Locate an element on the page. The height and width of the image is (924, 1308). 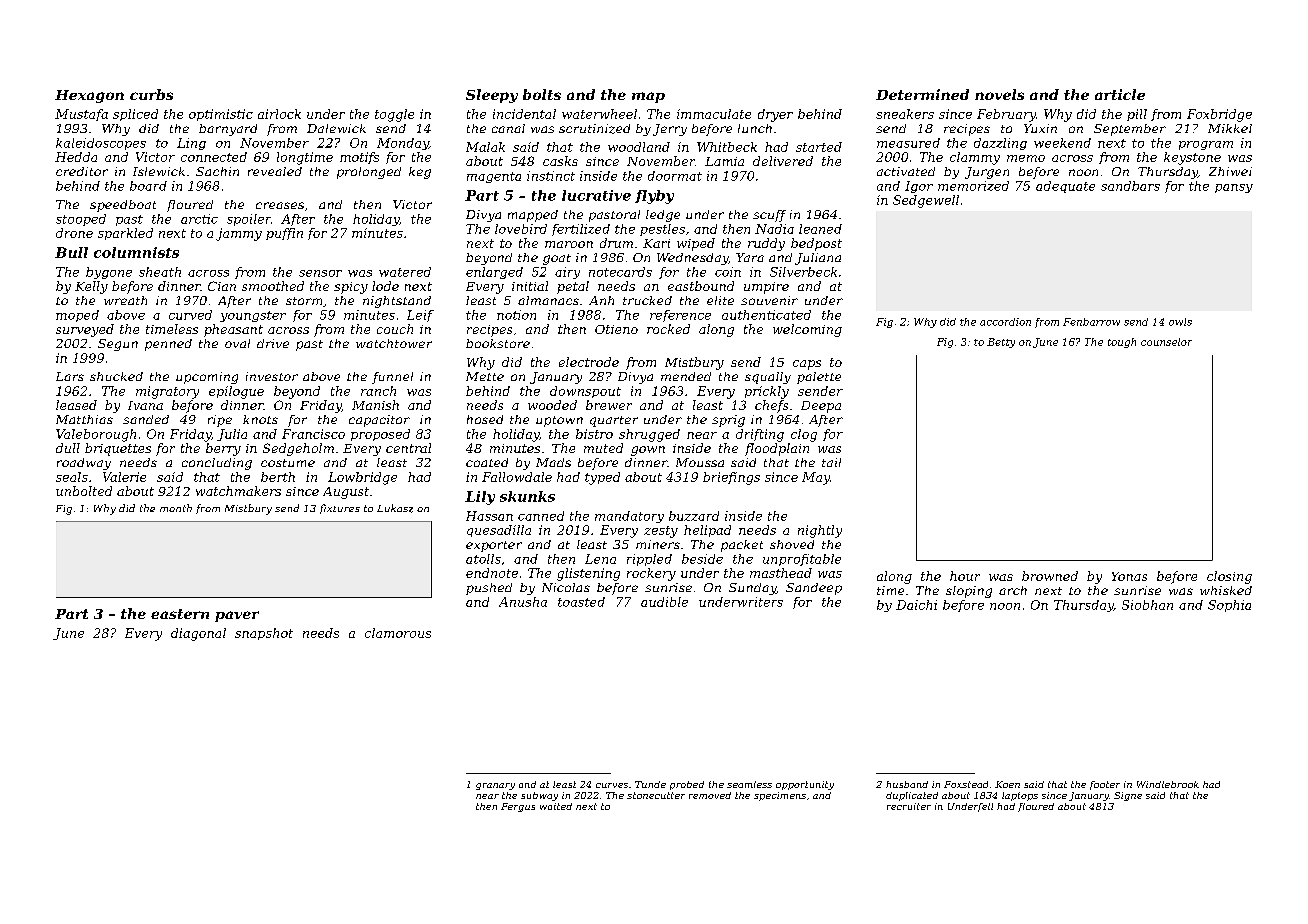
article is located at coordinates (1120, 94).
